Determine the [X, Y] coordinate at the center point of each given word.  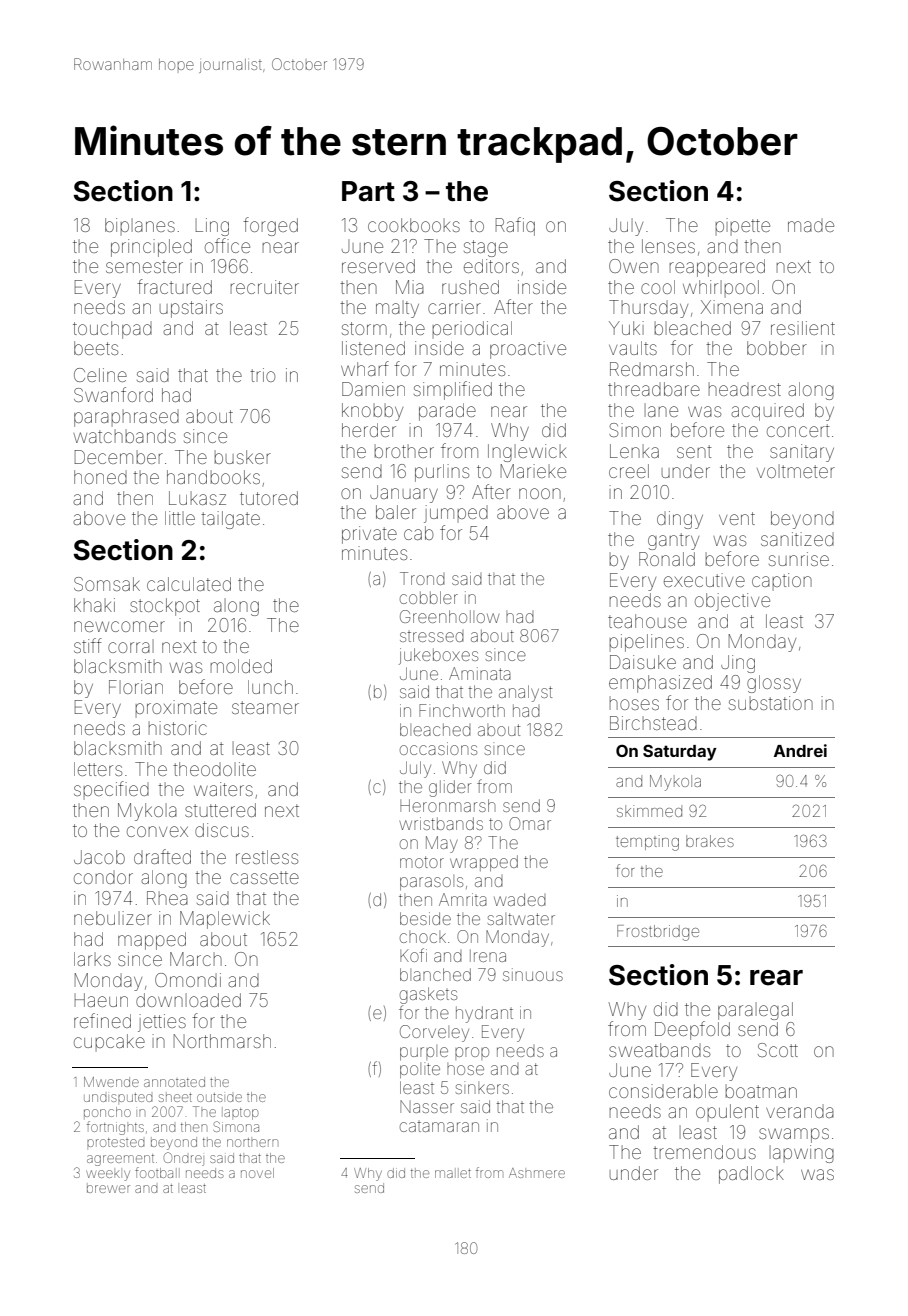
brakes [710, 841]
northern [252, 1142]
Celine [100, 375]
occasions [438, 748]
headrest [745, 389]
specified [111, 790]
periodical [472, 329]
